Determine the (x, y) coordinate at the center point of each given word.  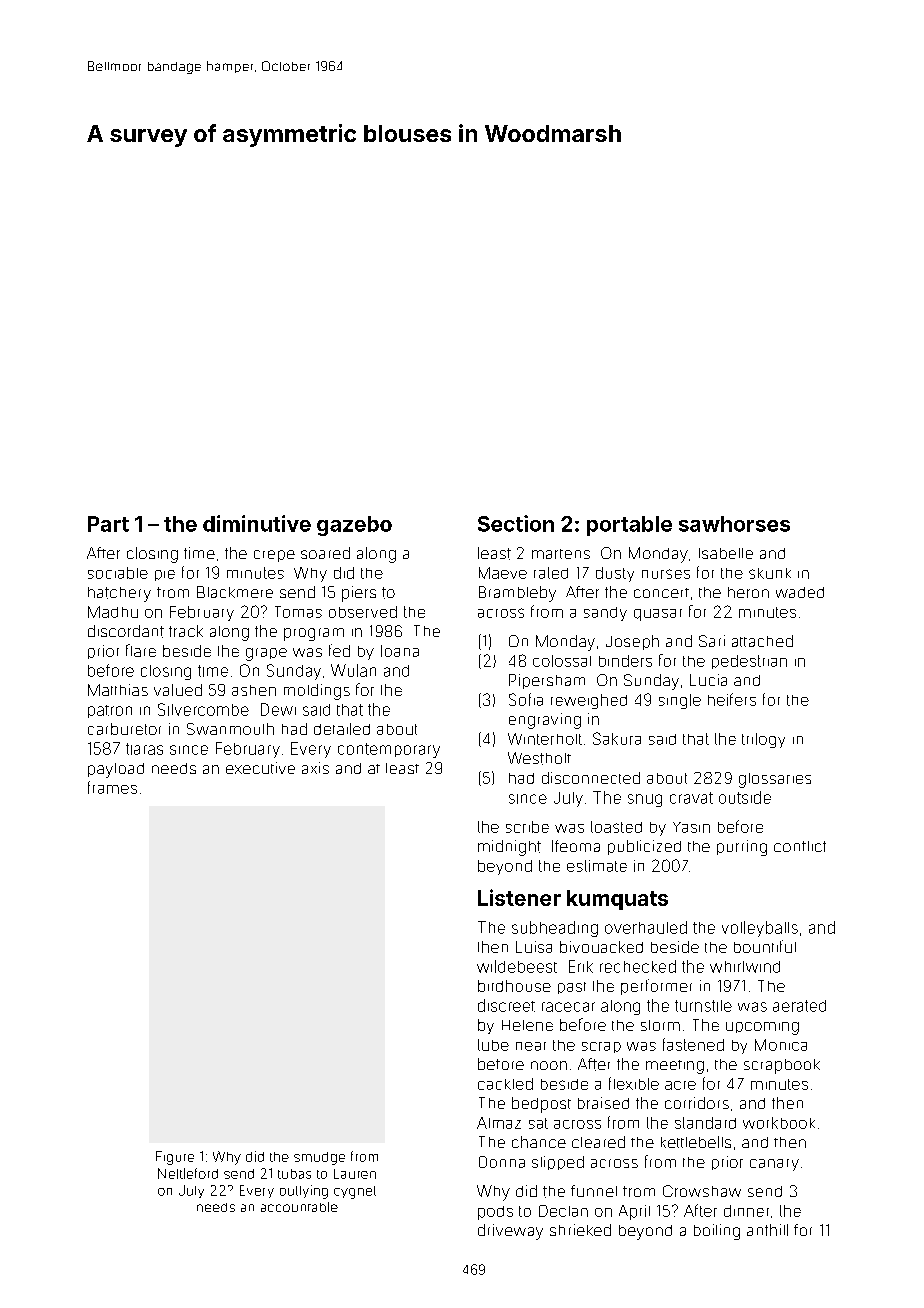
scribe (527, 827)
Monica (781, 1045)
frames (112, 787)
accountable (299, 1207)
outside (745, 797)
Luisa (534, 947)
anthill (767, 1230)
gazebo (354, 526)
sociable (118, 573)
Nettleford (188, 1173)
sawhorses (734, 524)
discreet (506, 1005)
